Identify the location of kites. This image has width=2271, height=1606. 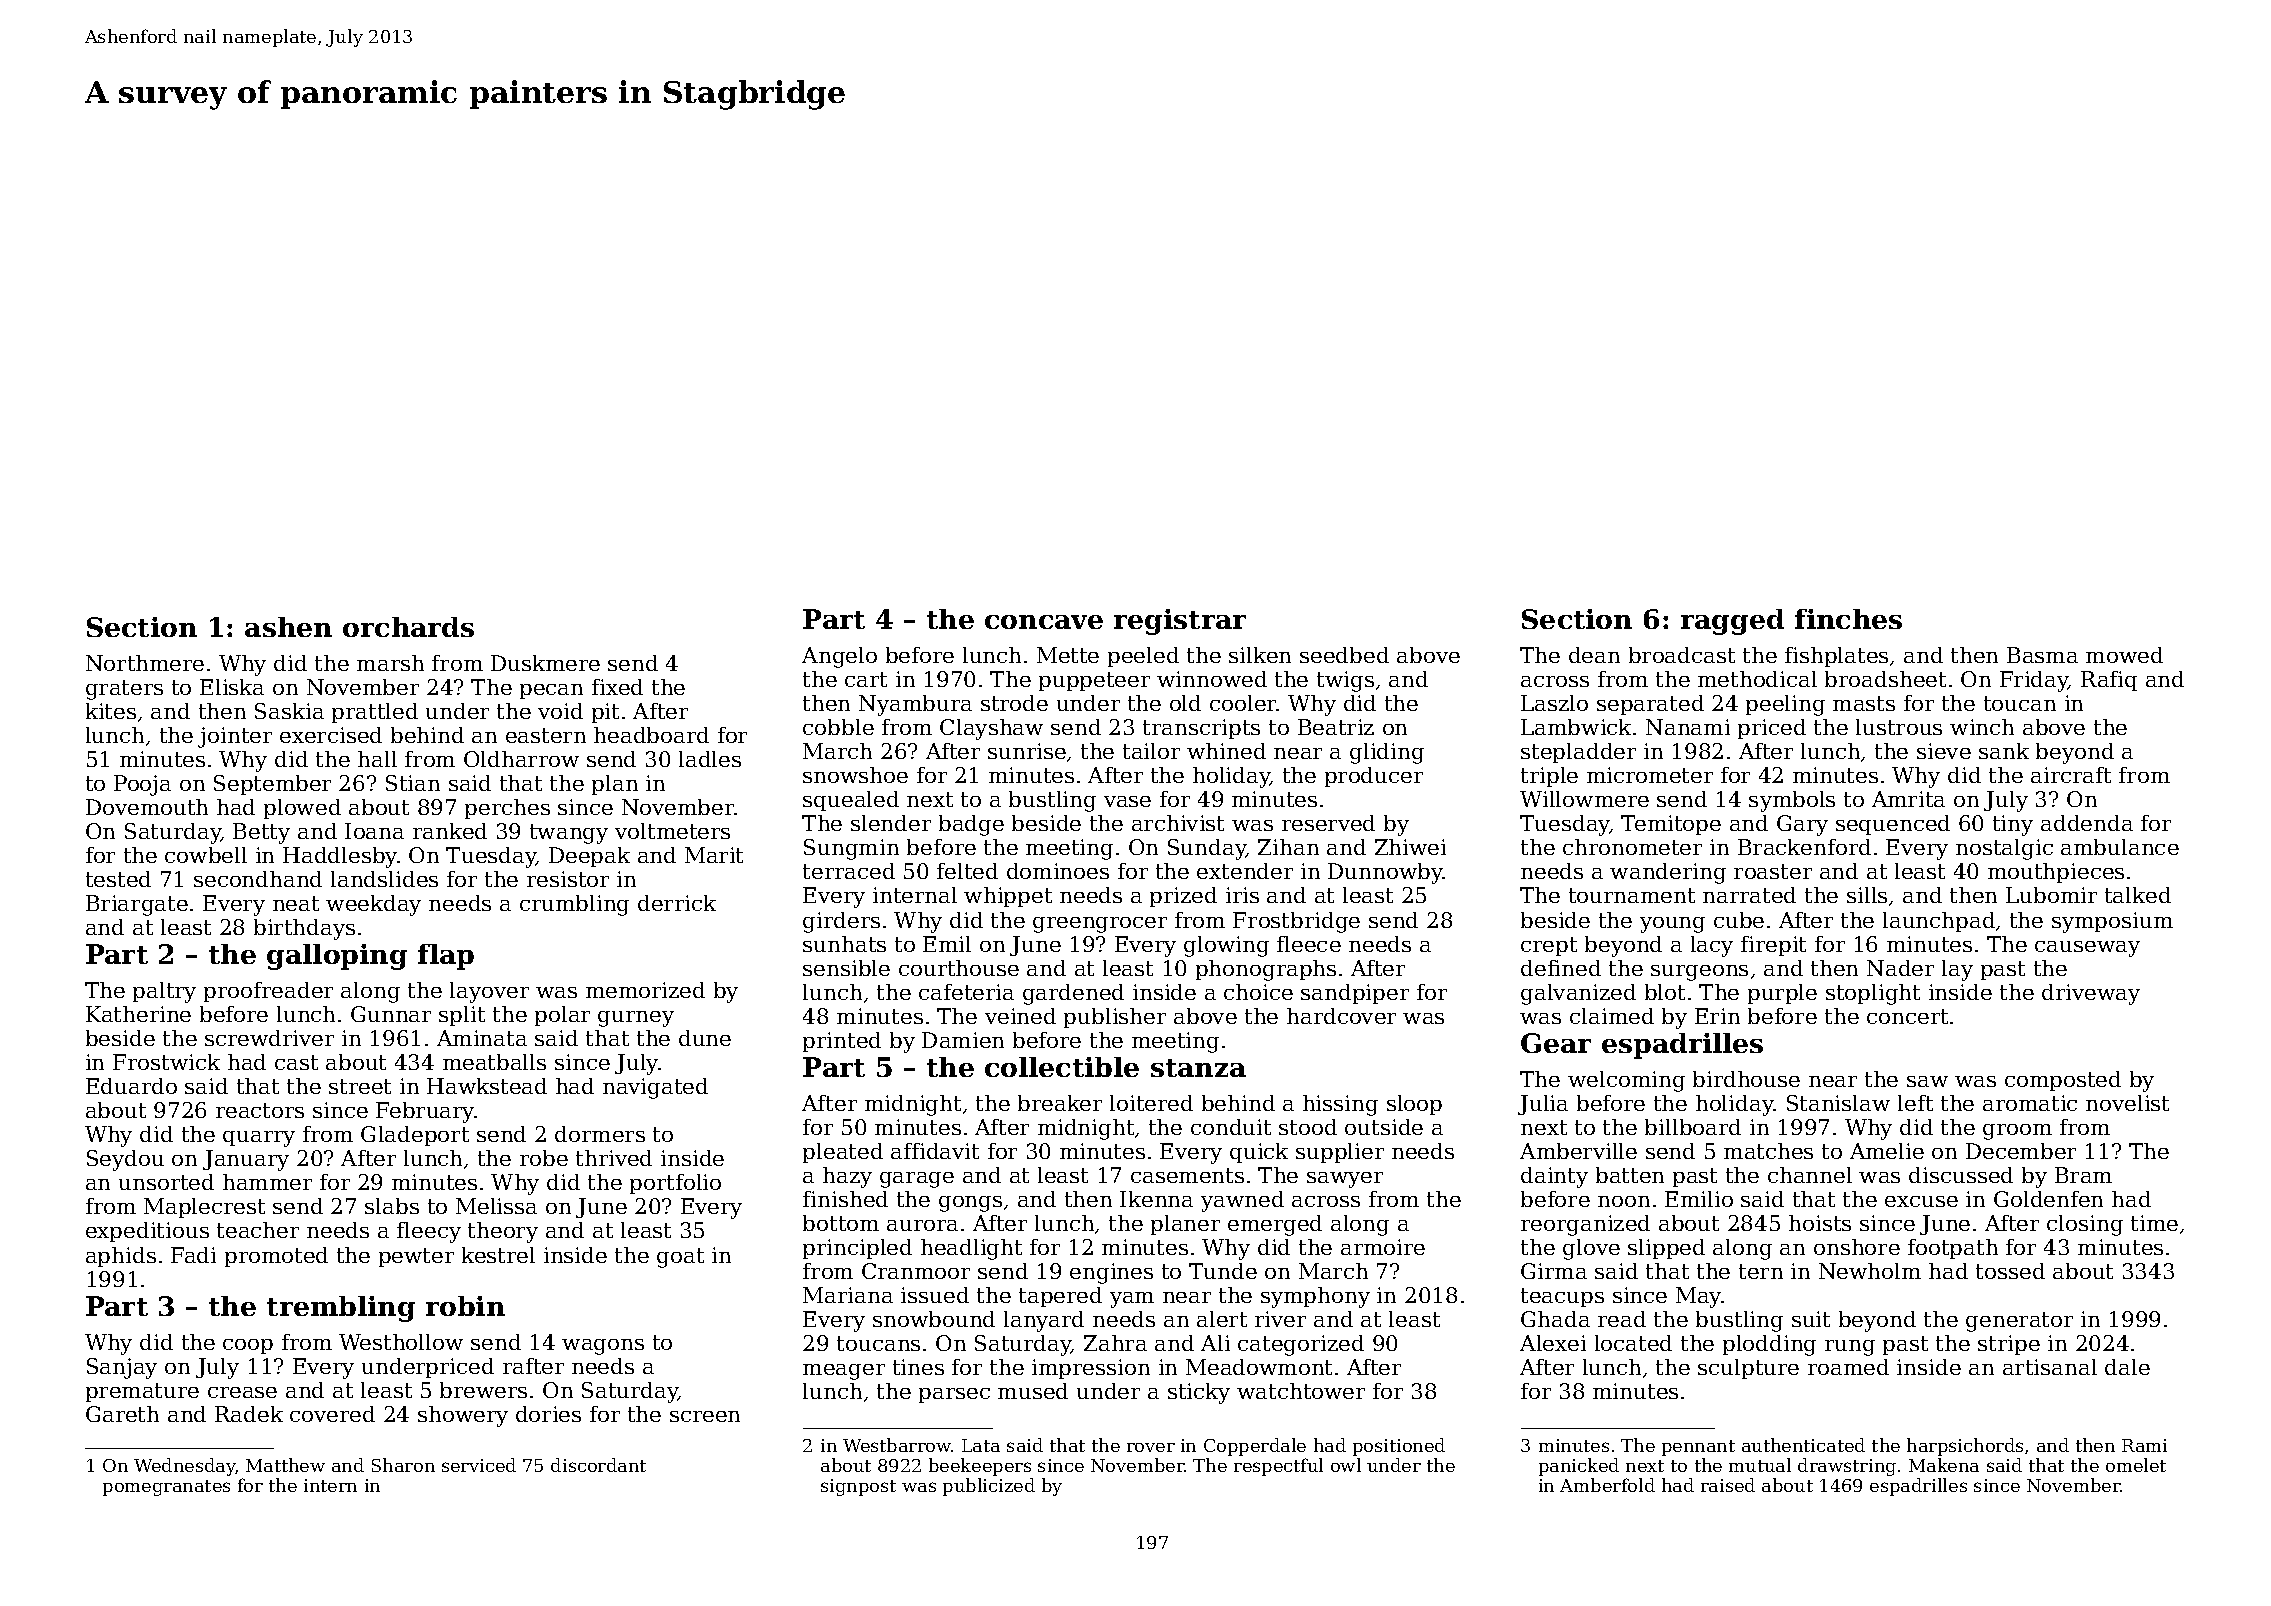
(111, 711).
